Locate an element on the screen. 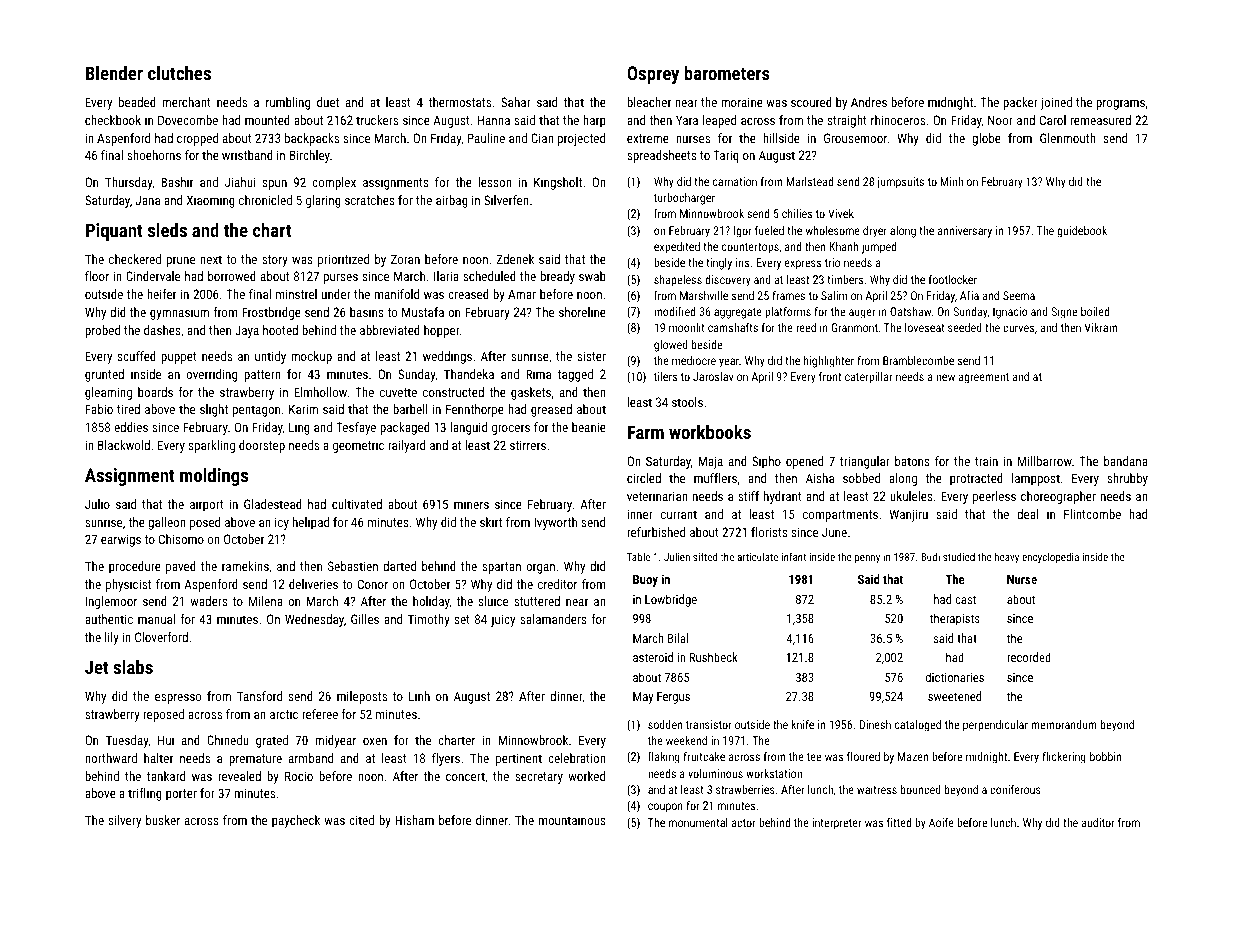  packer is located at coordinates (1020, 103).
